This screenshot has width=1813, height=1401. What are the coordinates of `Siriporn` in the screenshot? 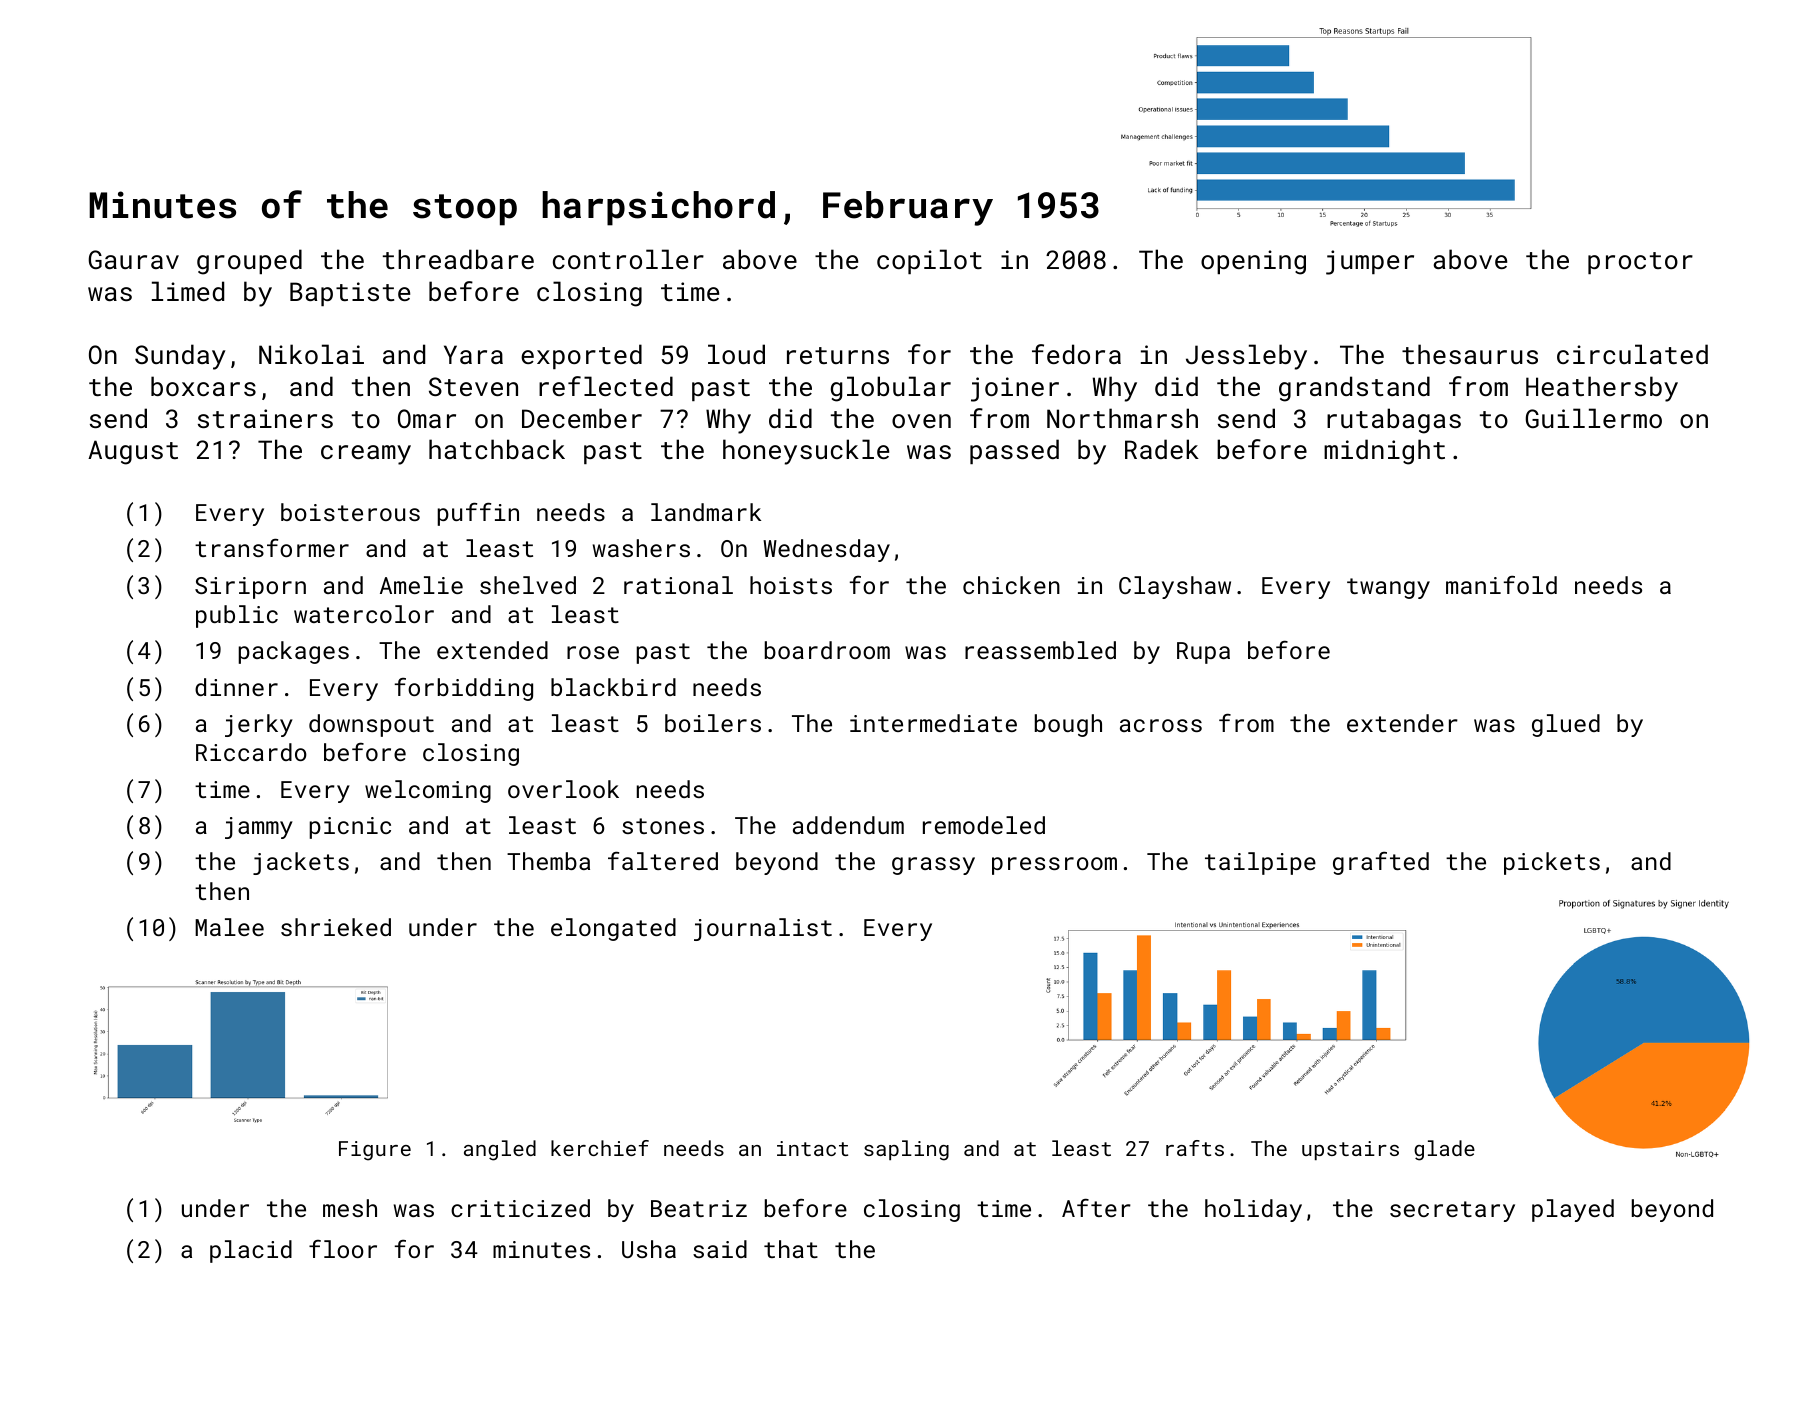 It's located at (250, 588).
